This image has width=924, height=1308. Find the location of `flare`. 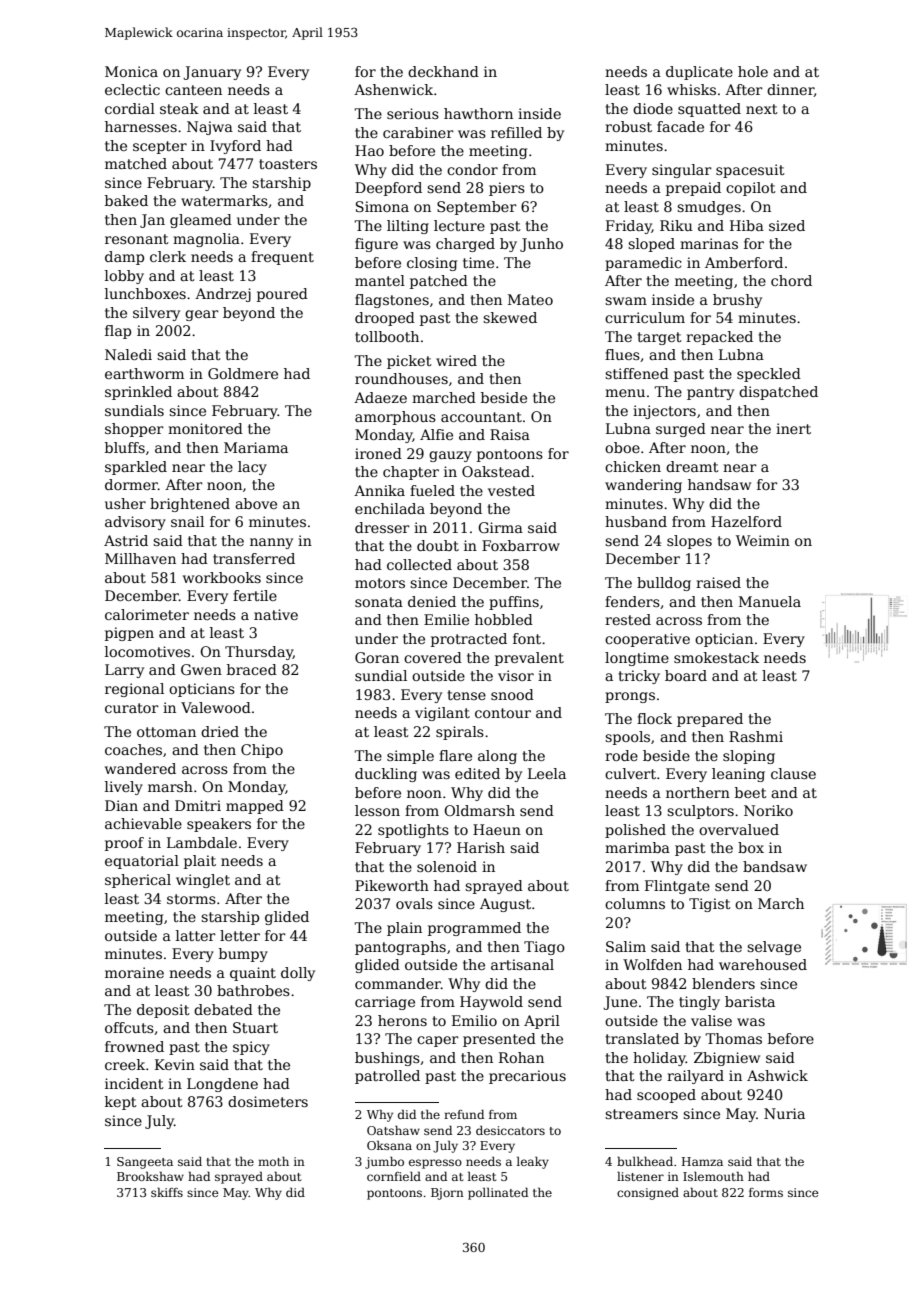

flare is located at coordinates (455, 755).
